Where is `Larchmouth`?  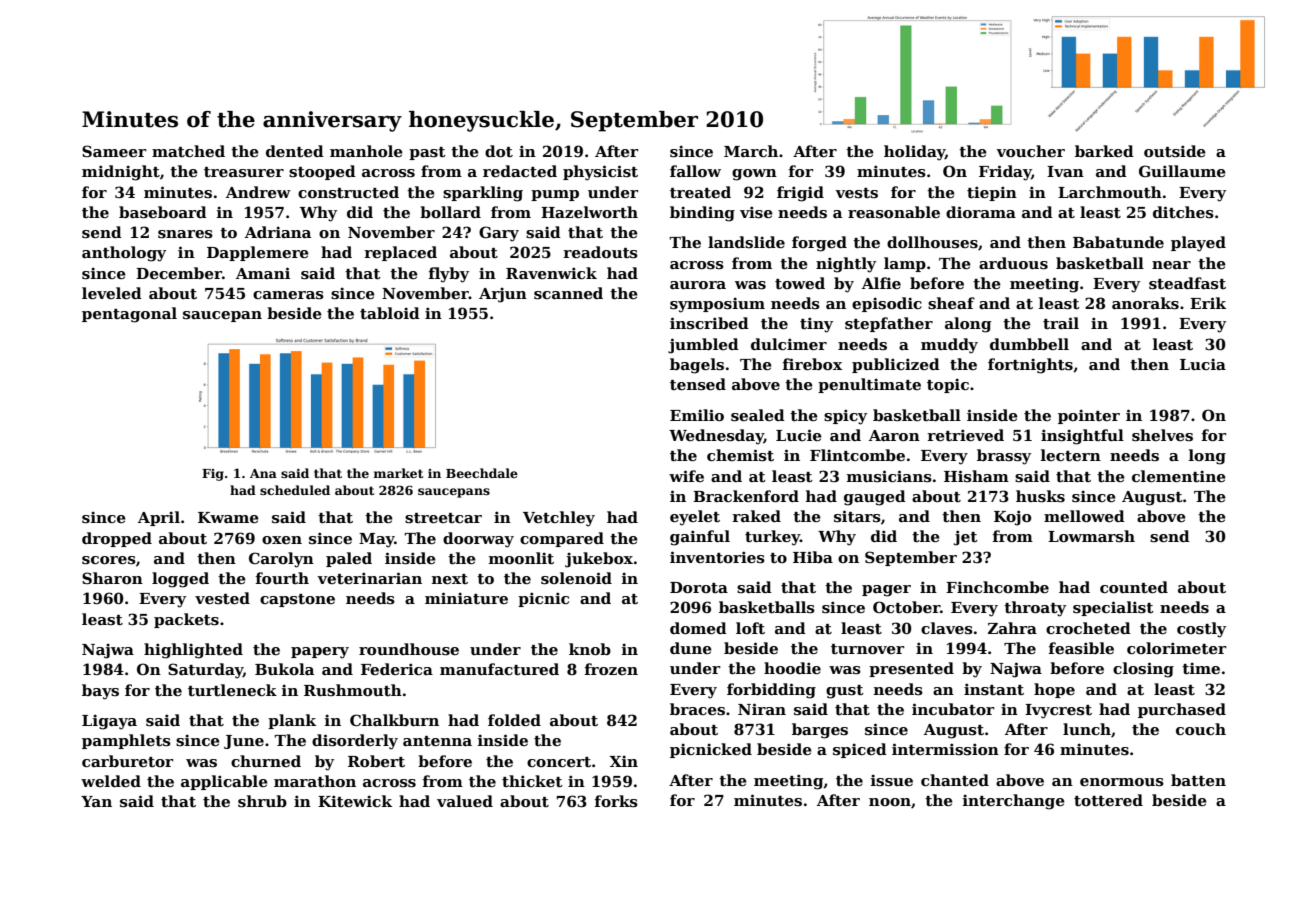
Larchmouth is located at coordinates (1110, 192).
